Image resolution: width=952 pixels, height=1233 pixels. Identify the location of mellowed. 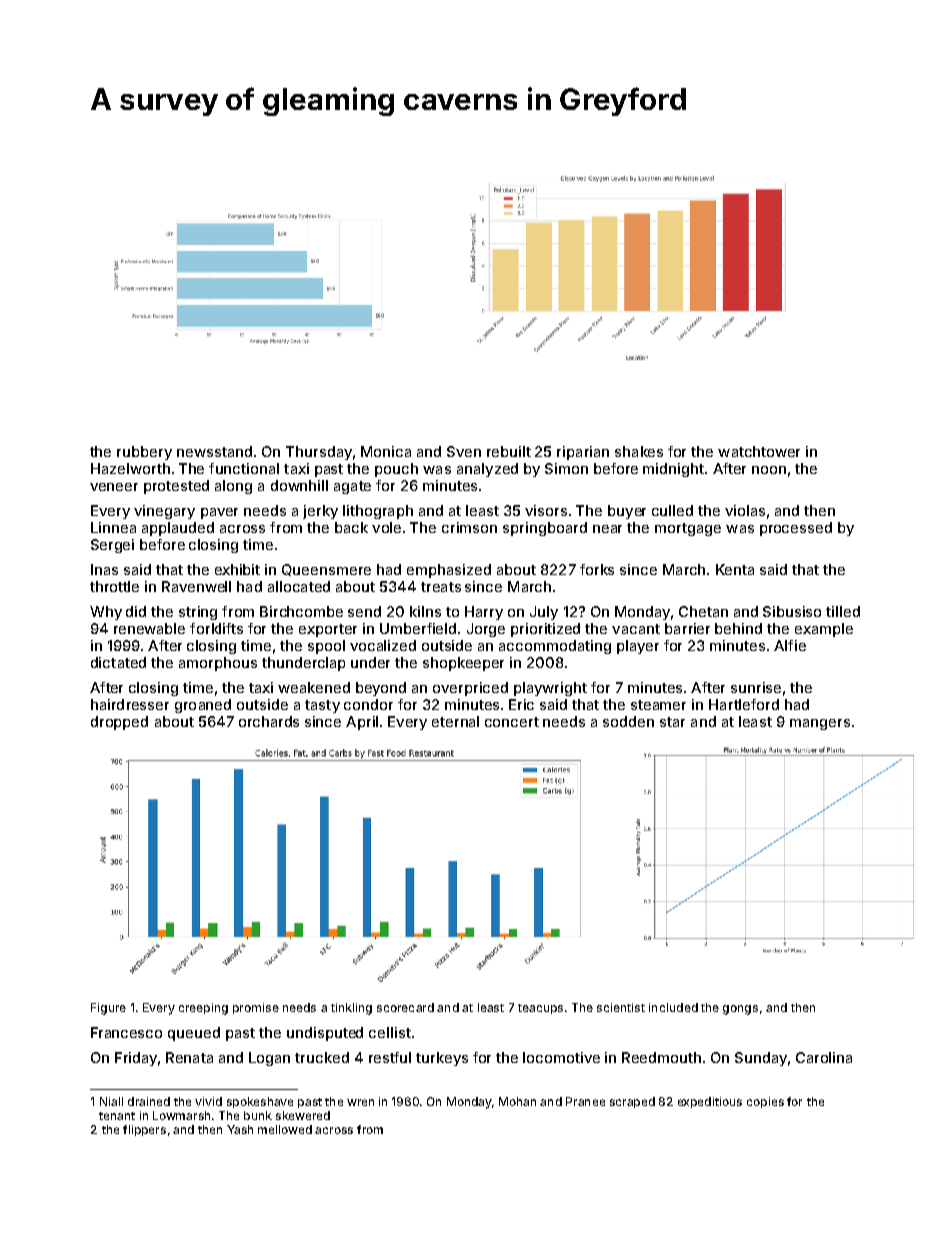
(285, 1129).
